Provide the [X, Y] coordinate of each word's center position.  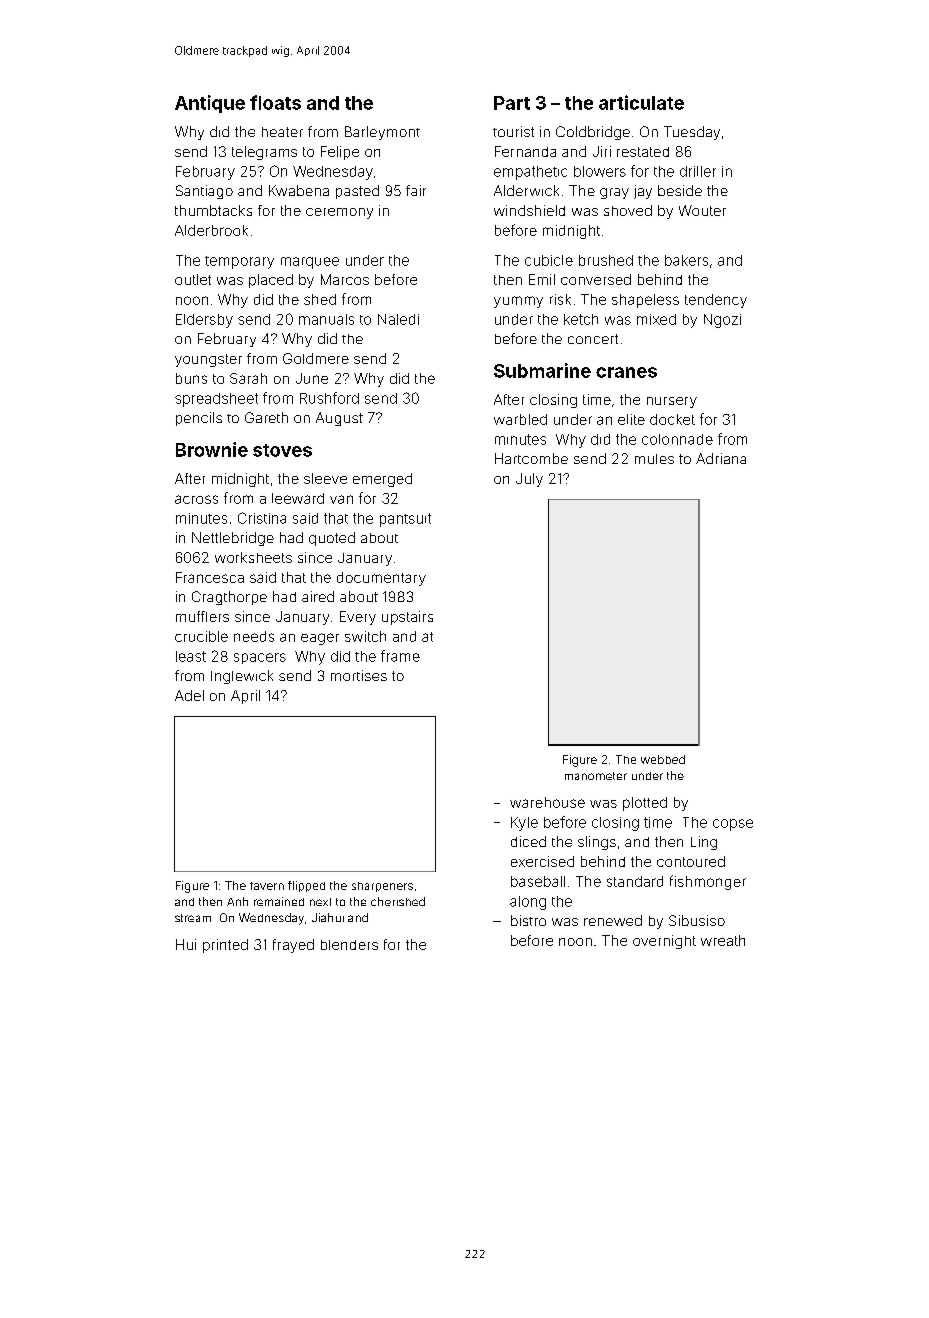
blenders [349, 945]
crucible [201, 636]
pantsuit [405, 520]
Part [512, 103]
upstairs [407, 618]
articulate [641, 102]
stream [193, 918]
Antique [210, 104]
